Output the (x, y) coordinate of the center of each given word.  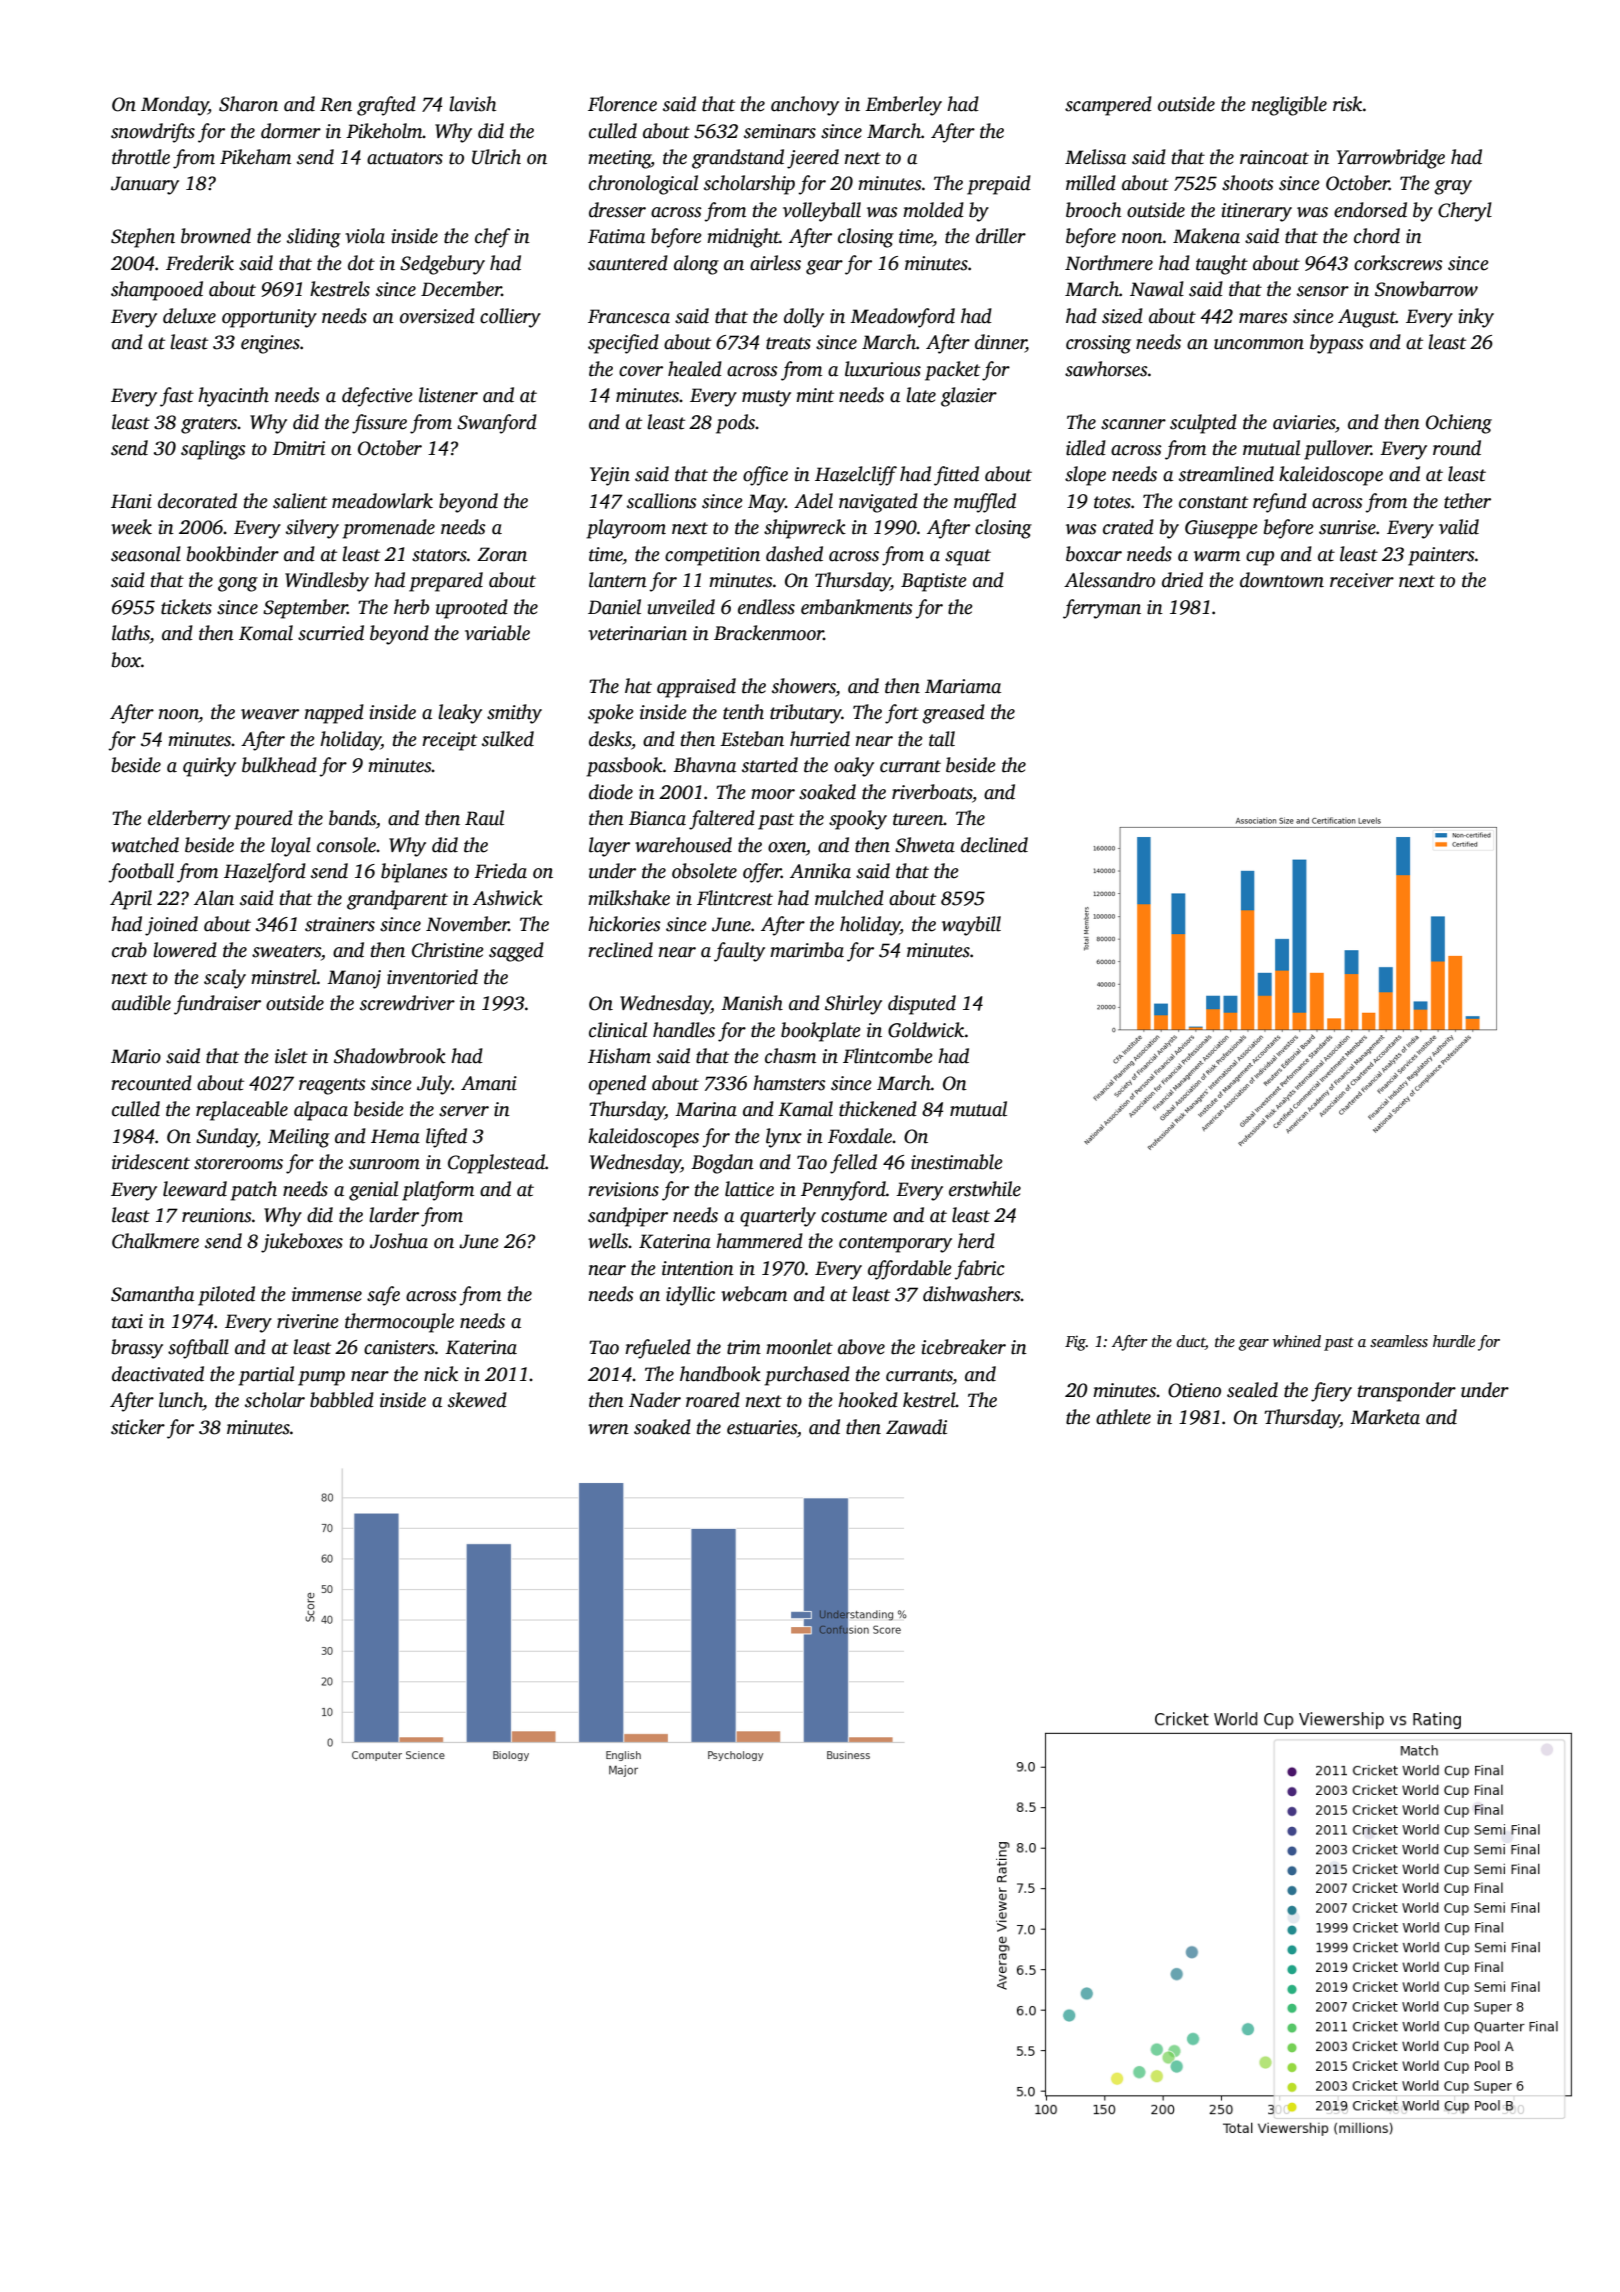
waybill (971, 926)
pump (321, 1378)
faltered (722, 820)
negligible (1289, 106)
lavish (472, 104)
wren (608, 1429)
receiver (1362, 580)
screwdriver (407, 1003)
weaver (270, 714)
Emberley (903, 106)
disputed (922, 1005)
